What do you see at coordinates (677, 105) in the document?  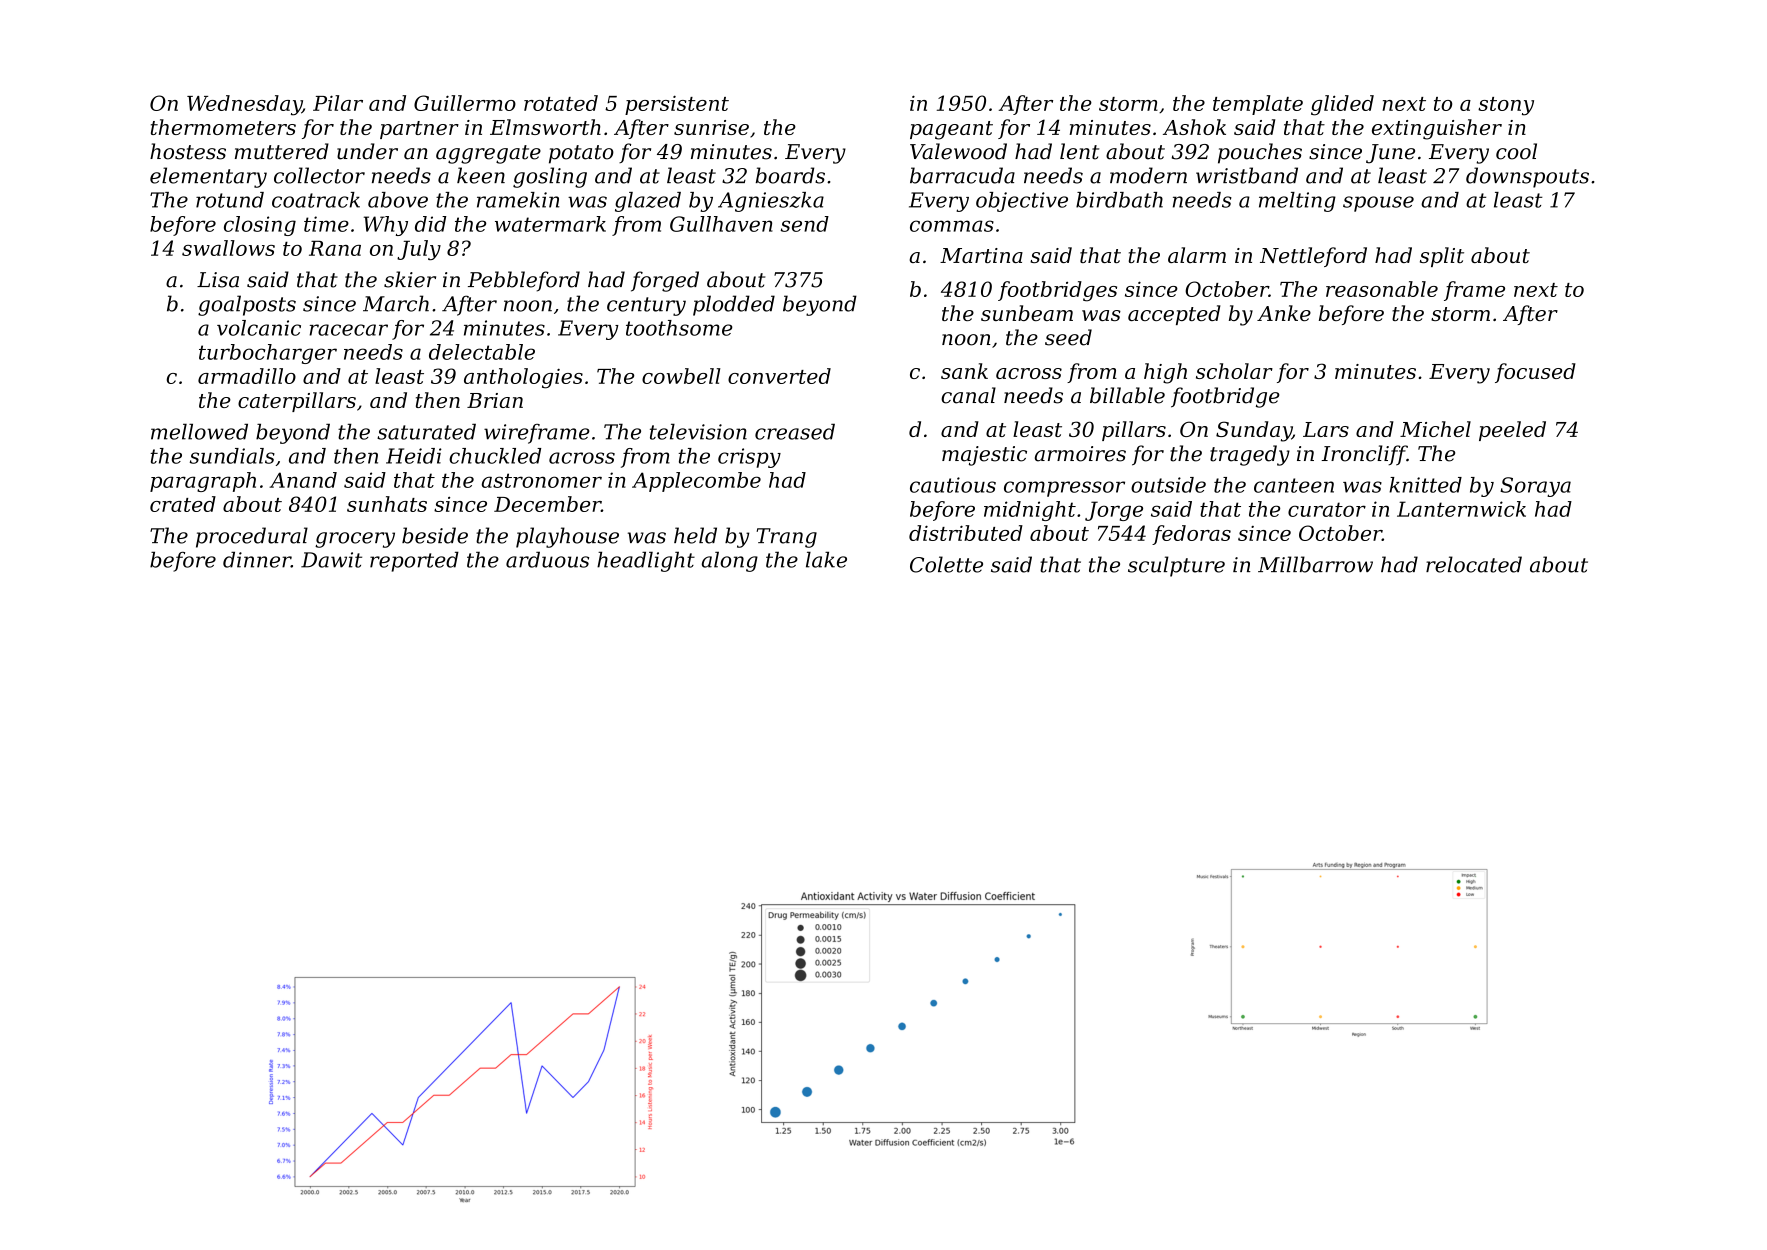 I see `persistent` at bounding box center [677, 105].
